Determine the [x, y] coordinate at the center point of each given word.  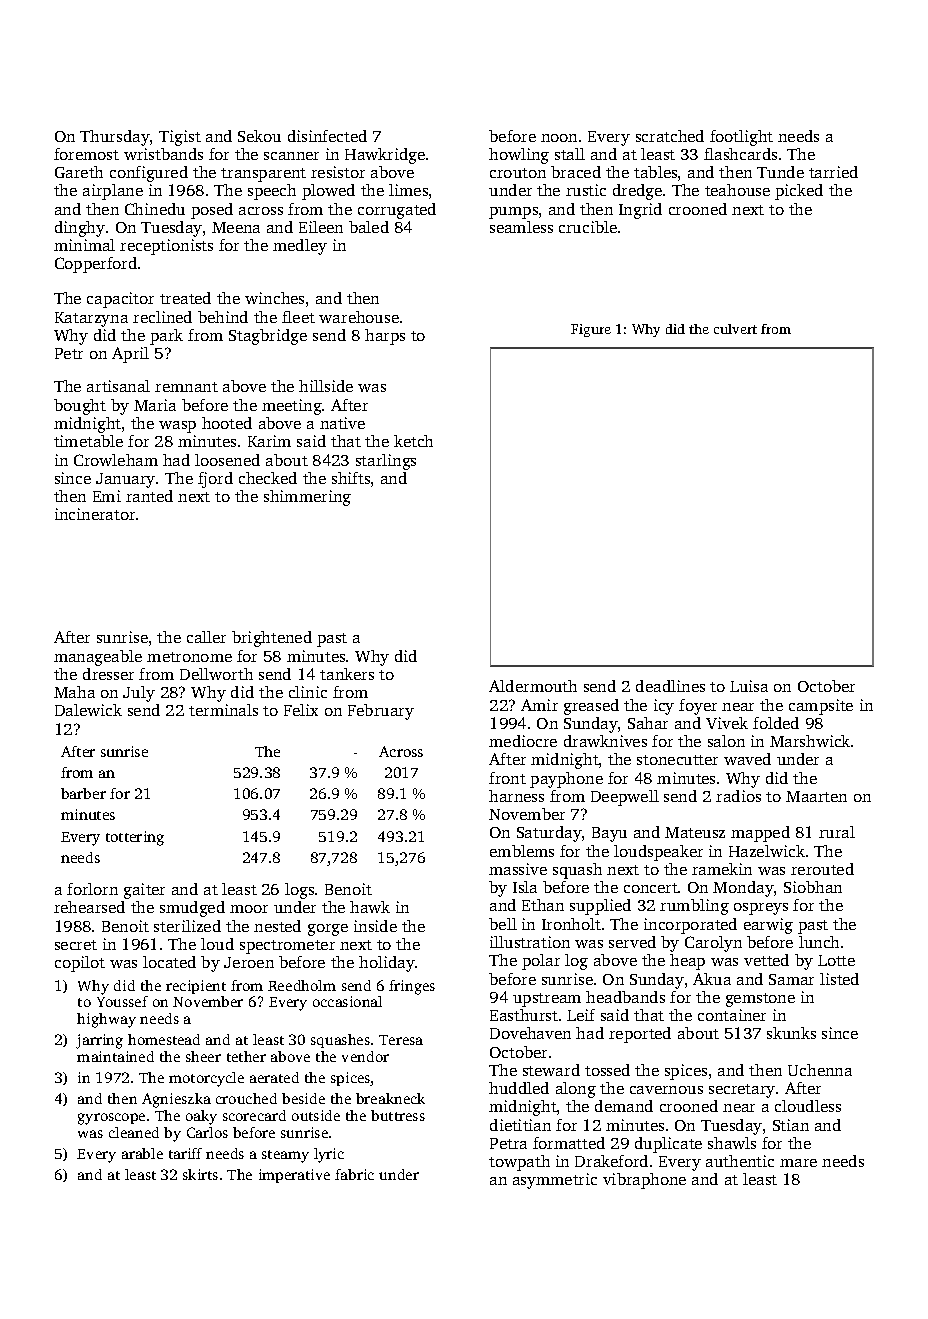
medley [300, 247]
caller [206, 637]
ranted [149, 496]
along [576, 1090]
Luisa [749, 686]
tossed [607, 1070]
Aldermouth [533, 686]
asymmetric [555, 1181]
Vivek [727, 723]
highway [106, 1020]
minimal [84, 245]
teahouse [737, 190]
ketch [413, 441]
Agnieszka [176, 1100]
